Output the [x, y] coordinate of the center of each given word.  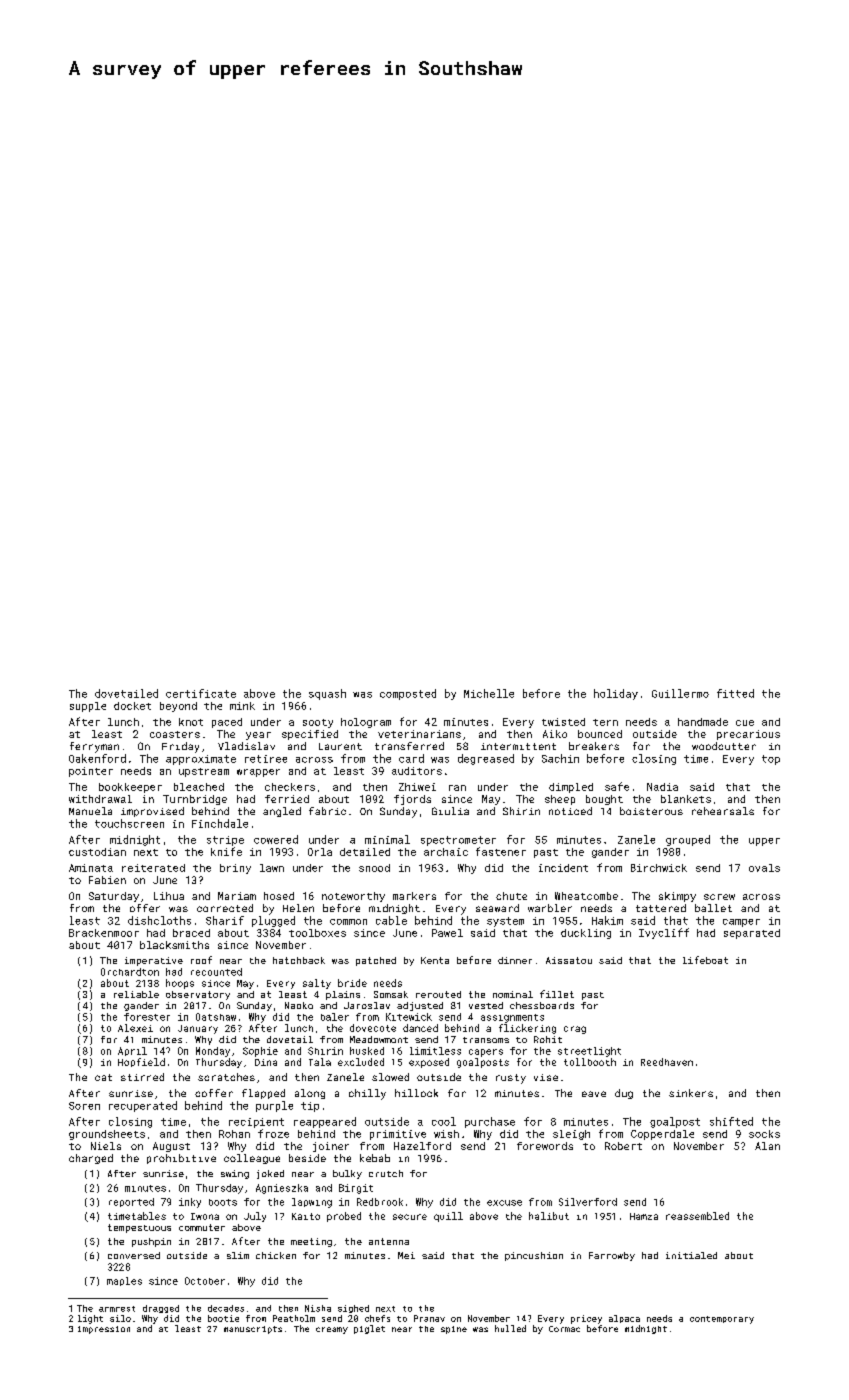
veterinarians [419, 734]
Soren [84, 1106]
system [505, 922]
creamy [332, 1330]
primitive [398, 1135]
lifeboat [705, 960]
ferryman [94, 747]
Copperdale [662, 1135]
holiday [616, 694]
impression [104, 1330]
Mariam [237, 896]
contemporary [722, 1320]
